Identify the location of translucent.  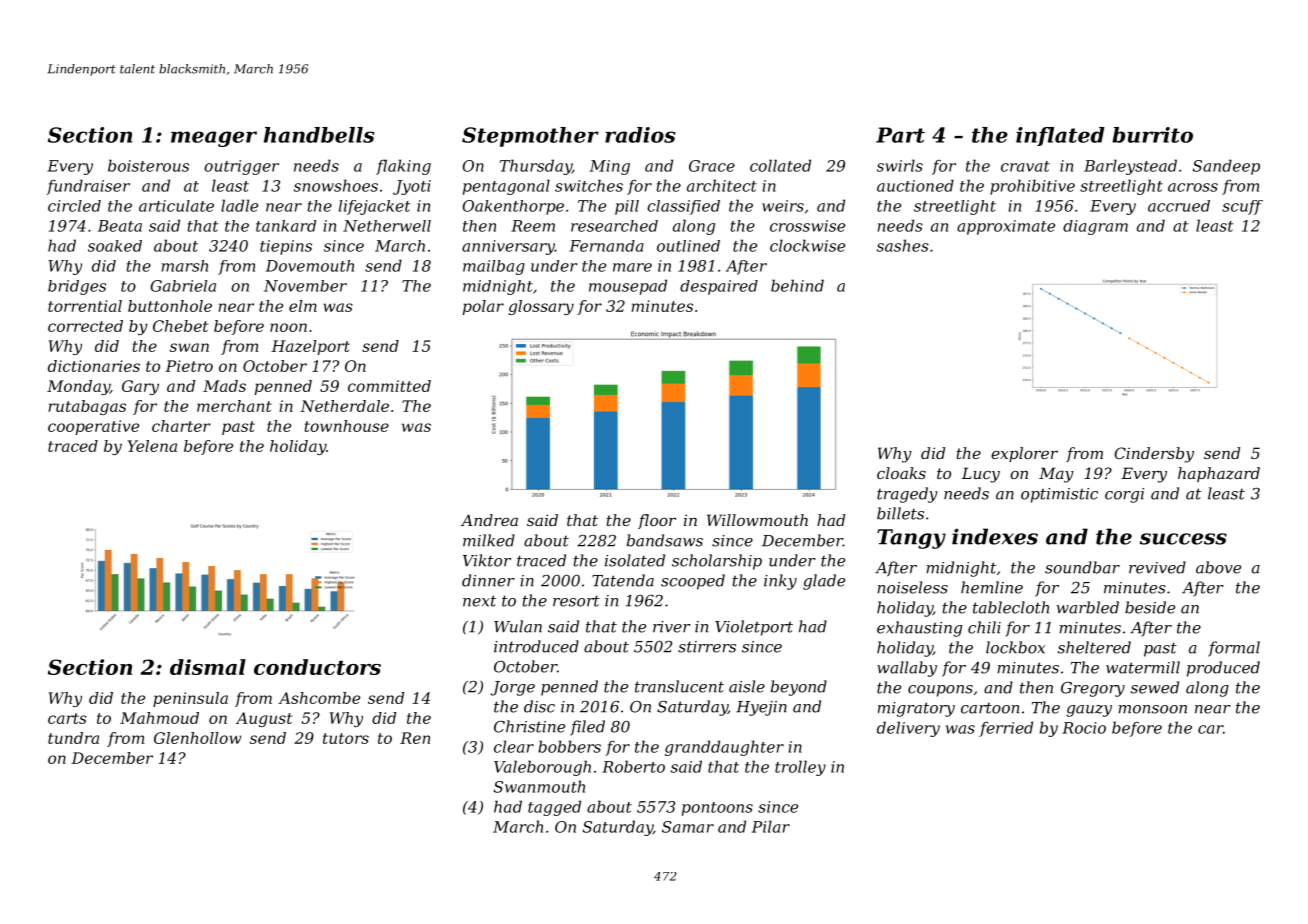
(679, 686).
